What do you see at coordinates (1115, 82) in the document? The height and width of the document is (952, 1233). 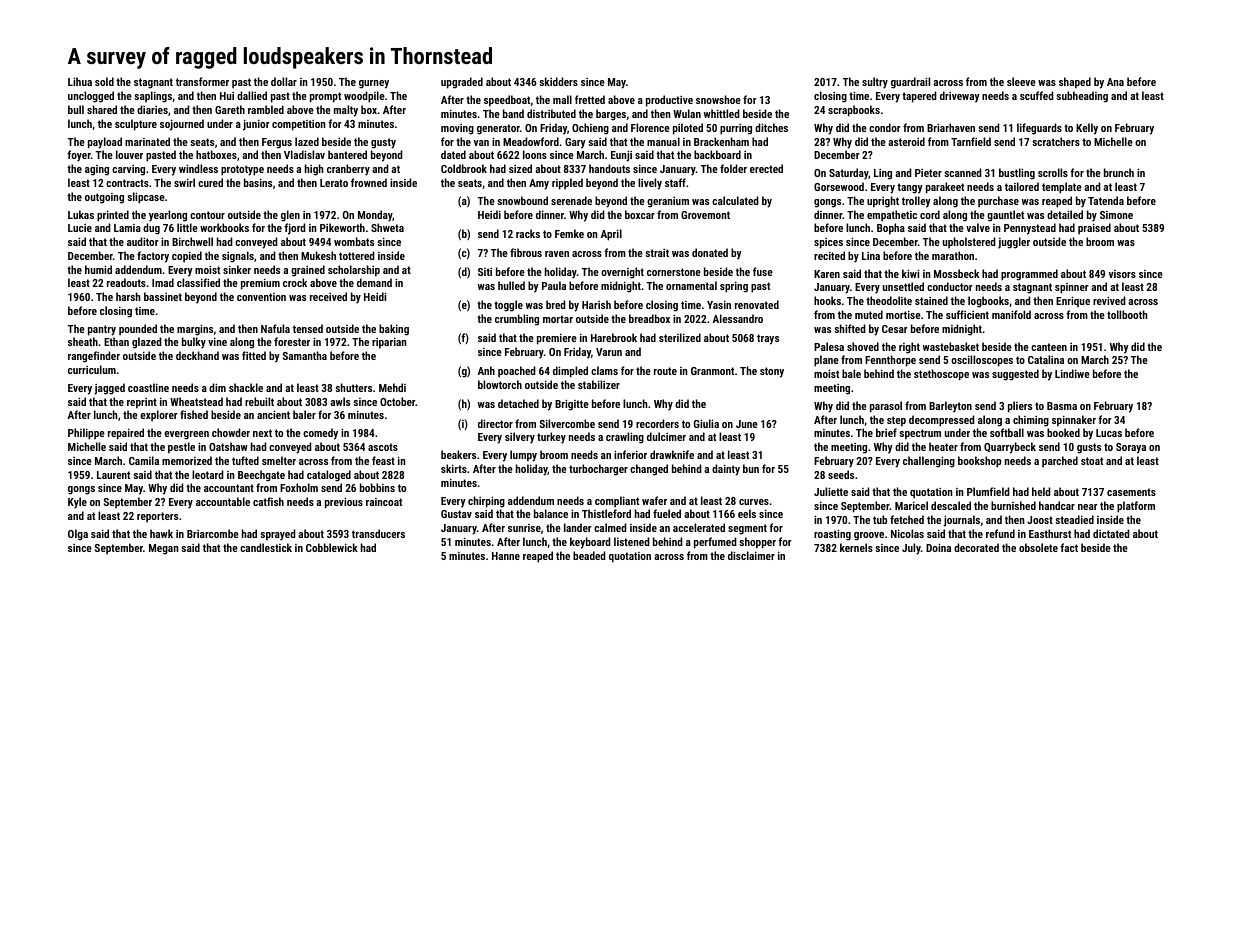 I see `Ana` at bounding box center [1115, 82].
